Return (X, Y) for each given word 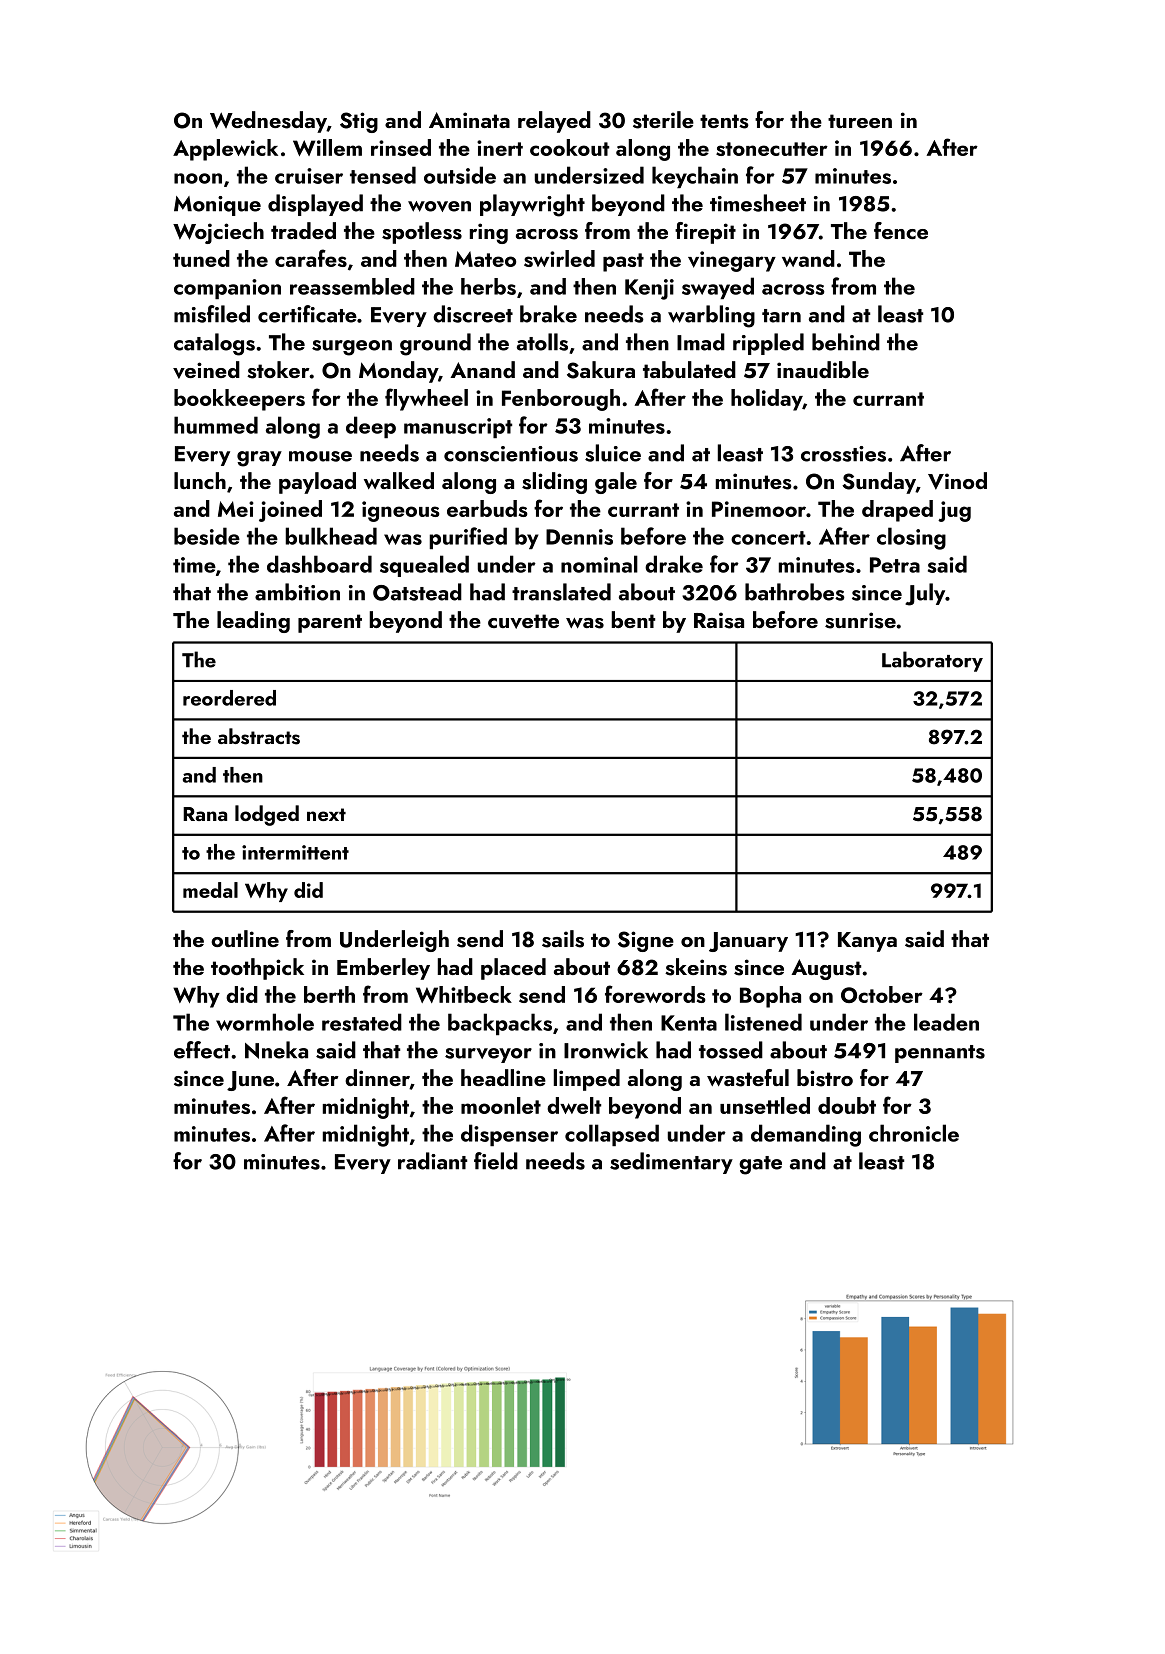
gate (760, 1165)
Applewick (225, 150)
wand (808, 258)
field (496, 1161)
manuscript (458, 428)
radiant (432, 1161)
